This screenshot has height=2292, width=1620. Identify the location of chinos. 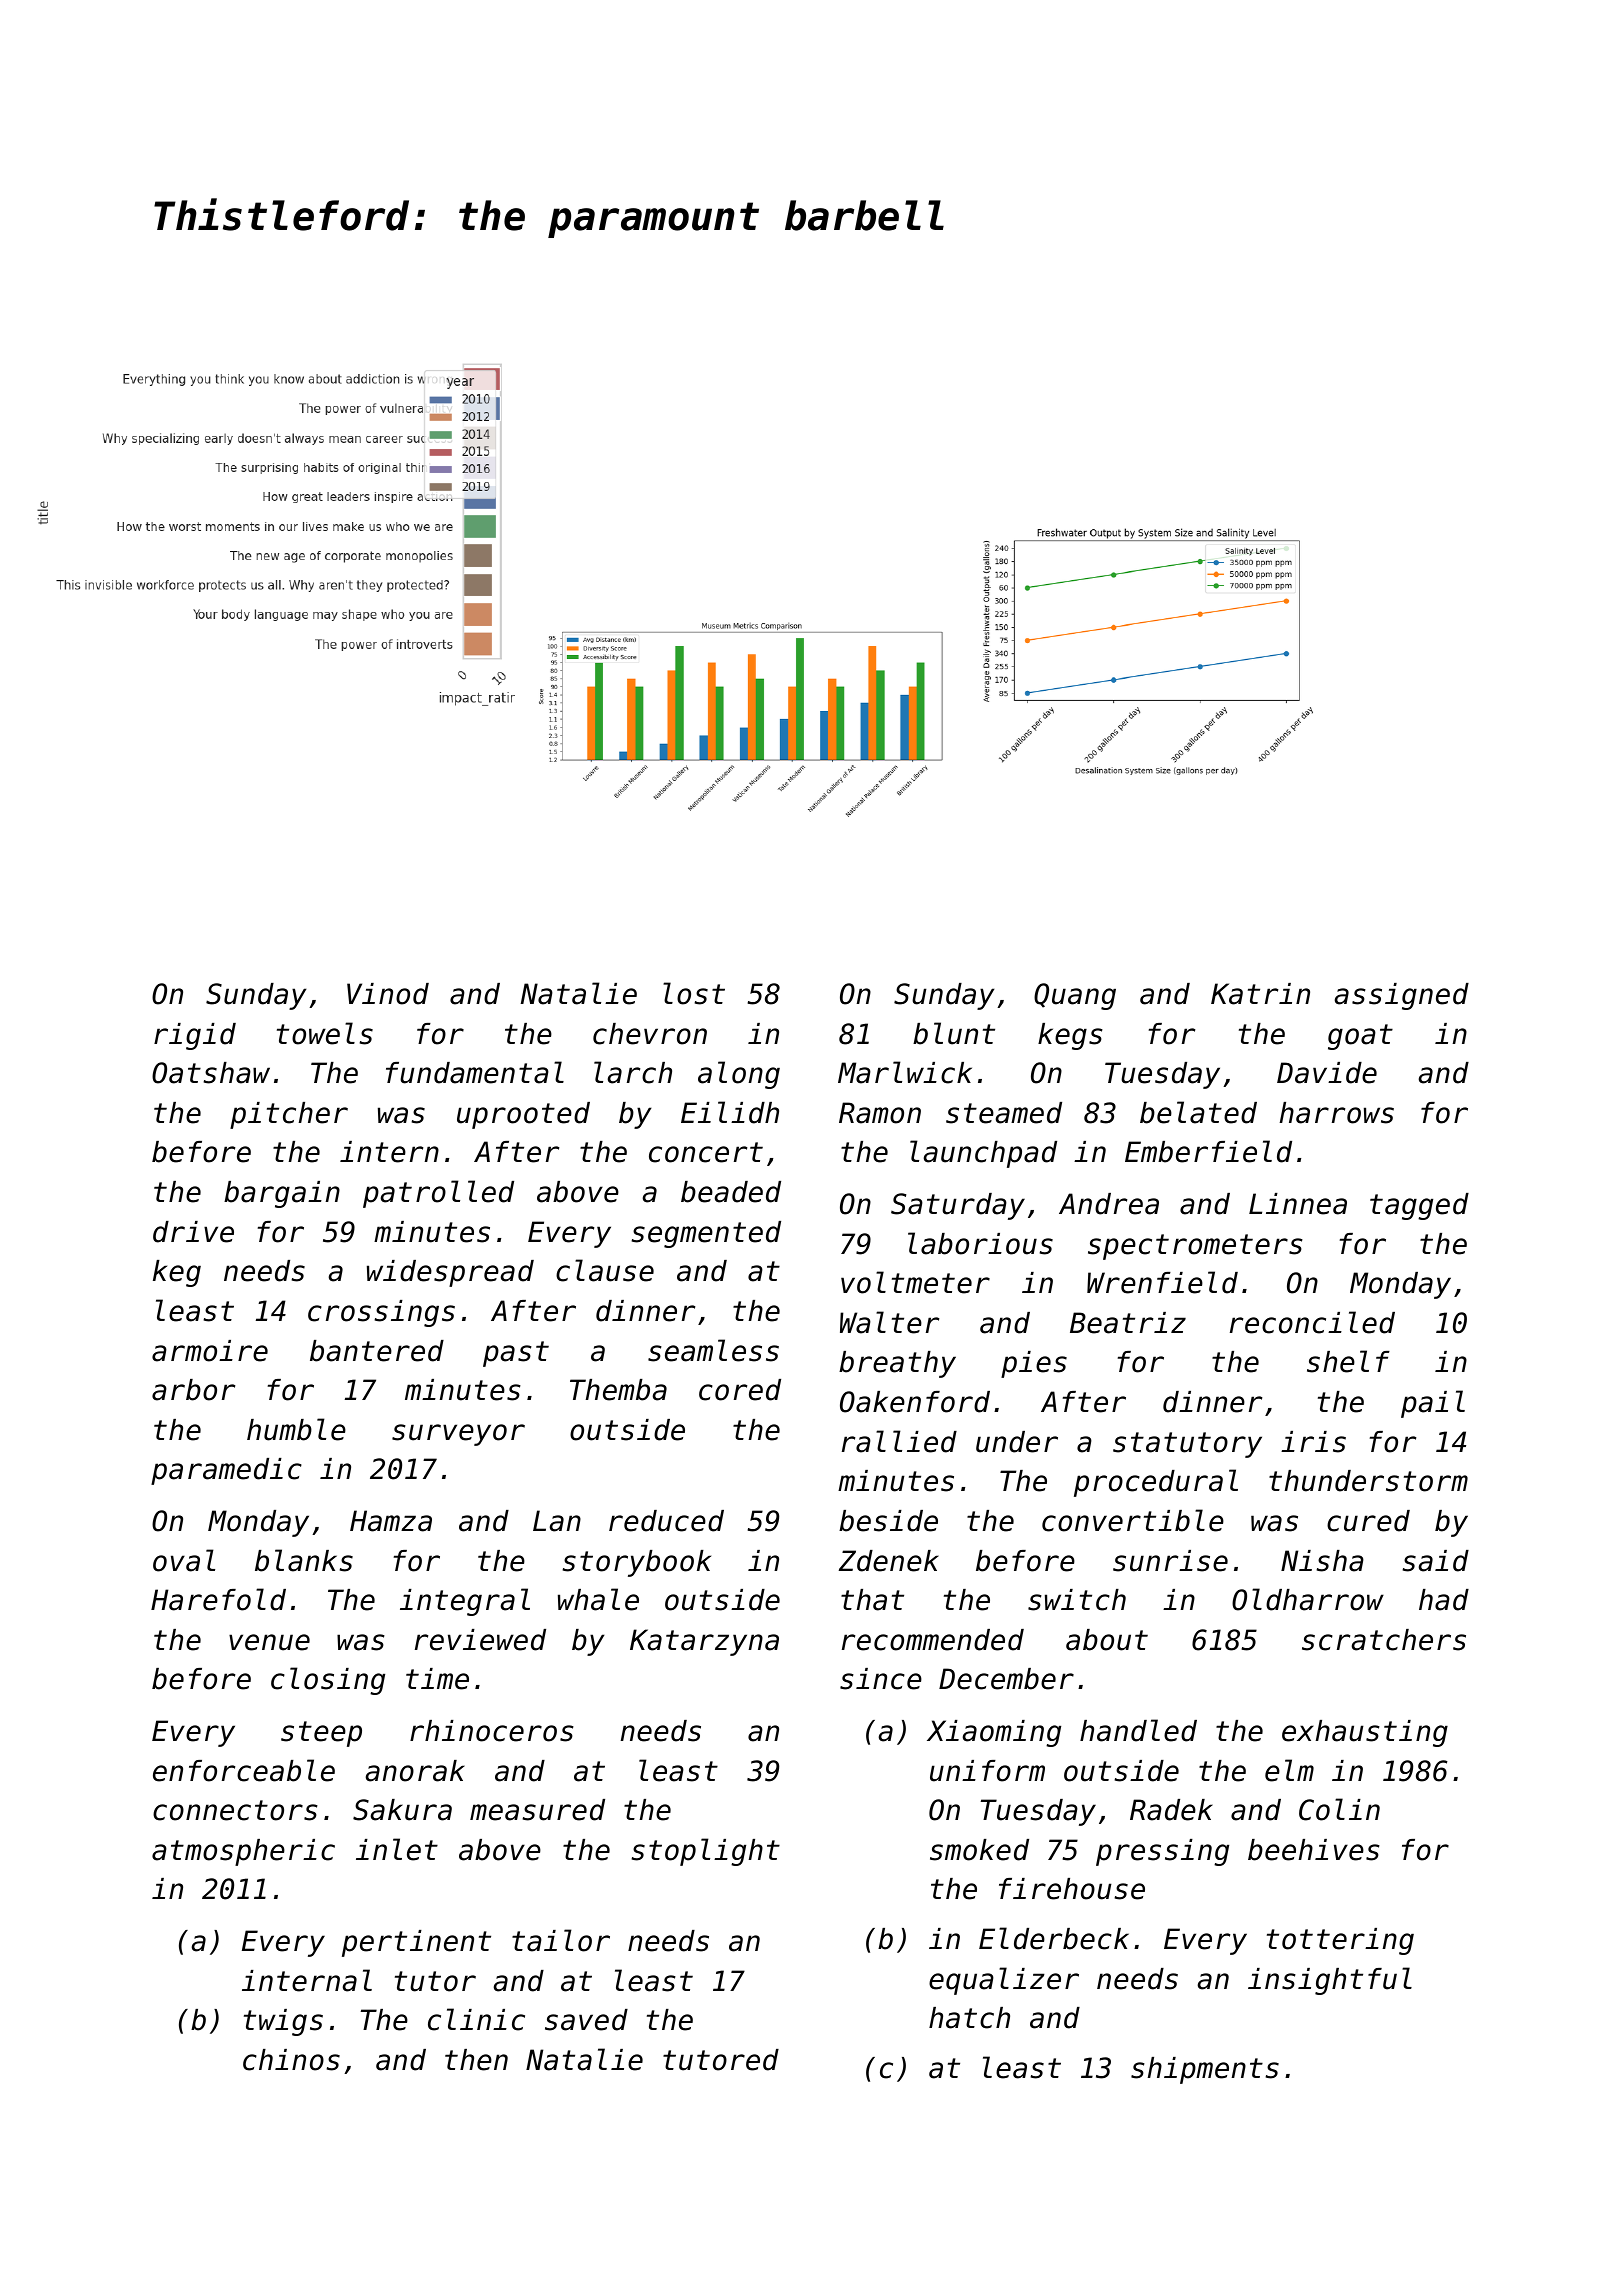
(291, 2060).
